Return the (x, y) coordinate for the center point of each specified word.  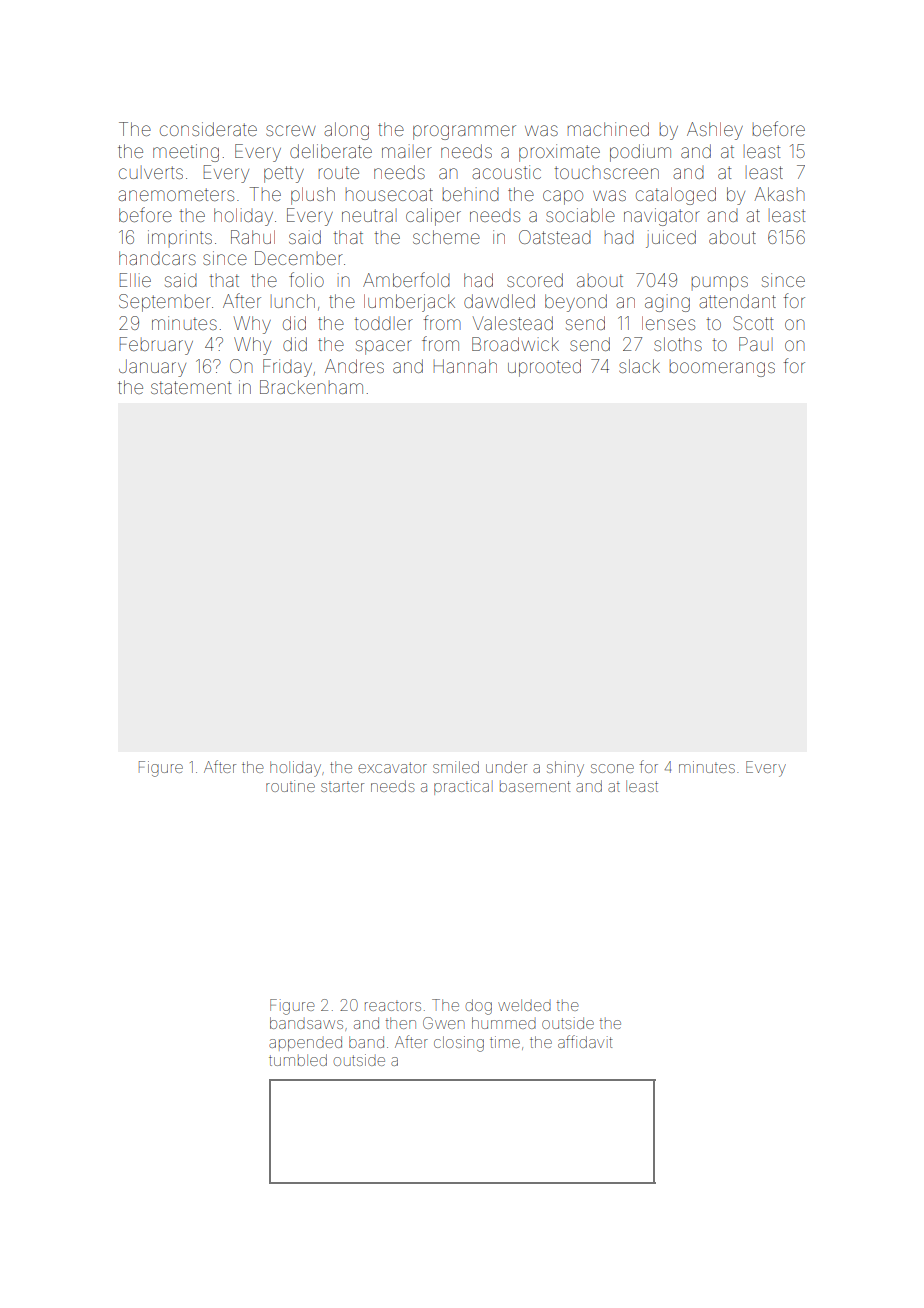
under (506, 767)
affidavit (585, 1041)
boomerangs (722, 368)
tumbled (298, 1060)
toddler (383, 323)
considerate (208, 129)
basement (535, 786)
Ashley (715, 131)
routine (290, 786)
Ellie (135, 280)
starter (342, 787)
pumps (720, 283)
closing (459, 1044)
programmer (464, 132)
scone (612, 768)
